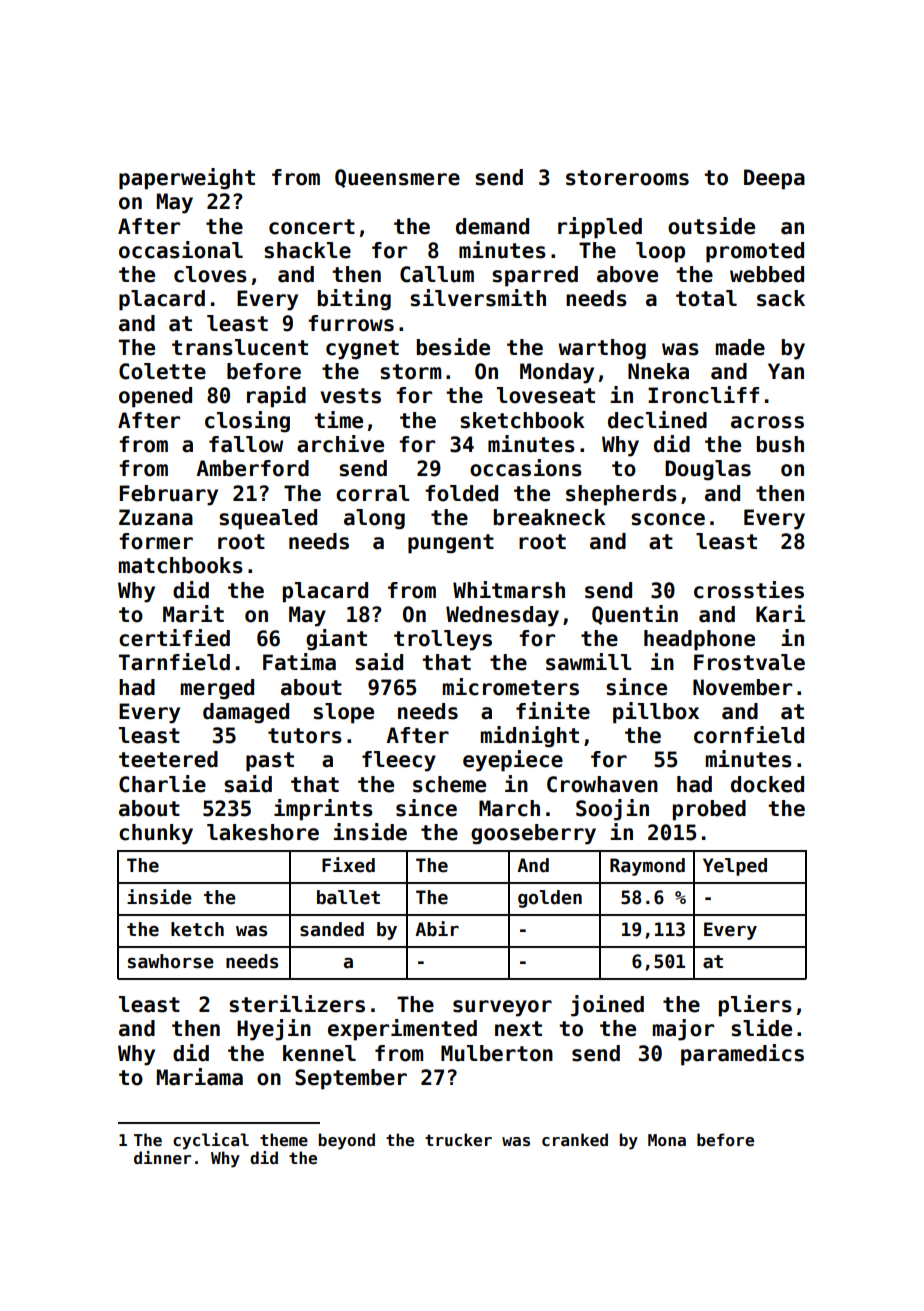  Describe the element at coordinates (607, 1006) in the page. I see `joined` at that location.
